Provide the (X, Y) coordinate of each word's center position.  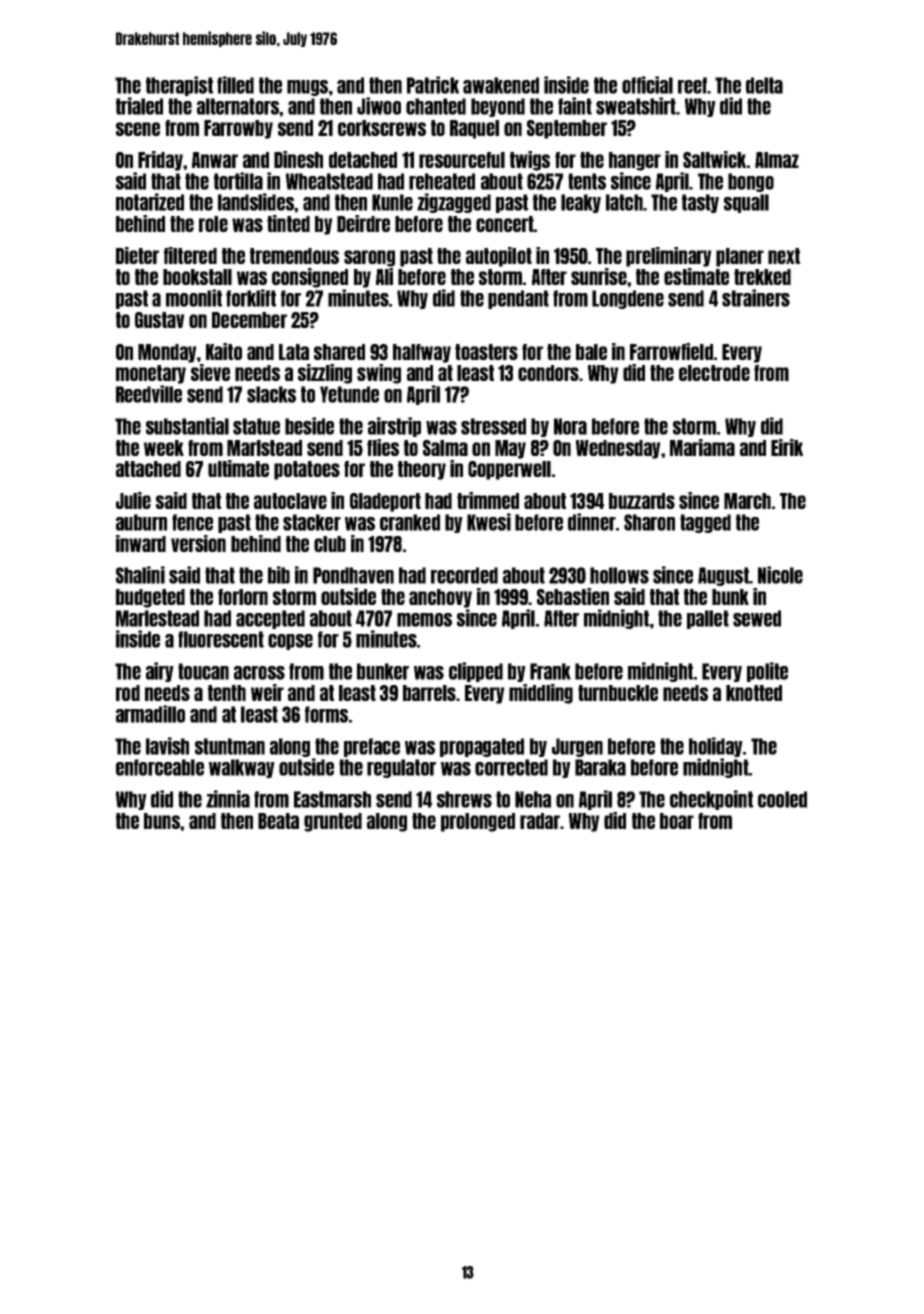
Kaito (224, 351)
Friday (160, 161)
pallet (708, 619)
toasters (486, 352)
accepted (270, 619)
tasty (700, 203)
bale (591, 352)
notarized (150, 202)
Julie (133, 500)
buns (162, 821)
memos (424, 620)
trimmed (488, 500)
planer (740, 257)
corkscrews (382, 128)
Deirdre (363, 223)
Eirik (787, 447)
